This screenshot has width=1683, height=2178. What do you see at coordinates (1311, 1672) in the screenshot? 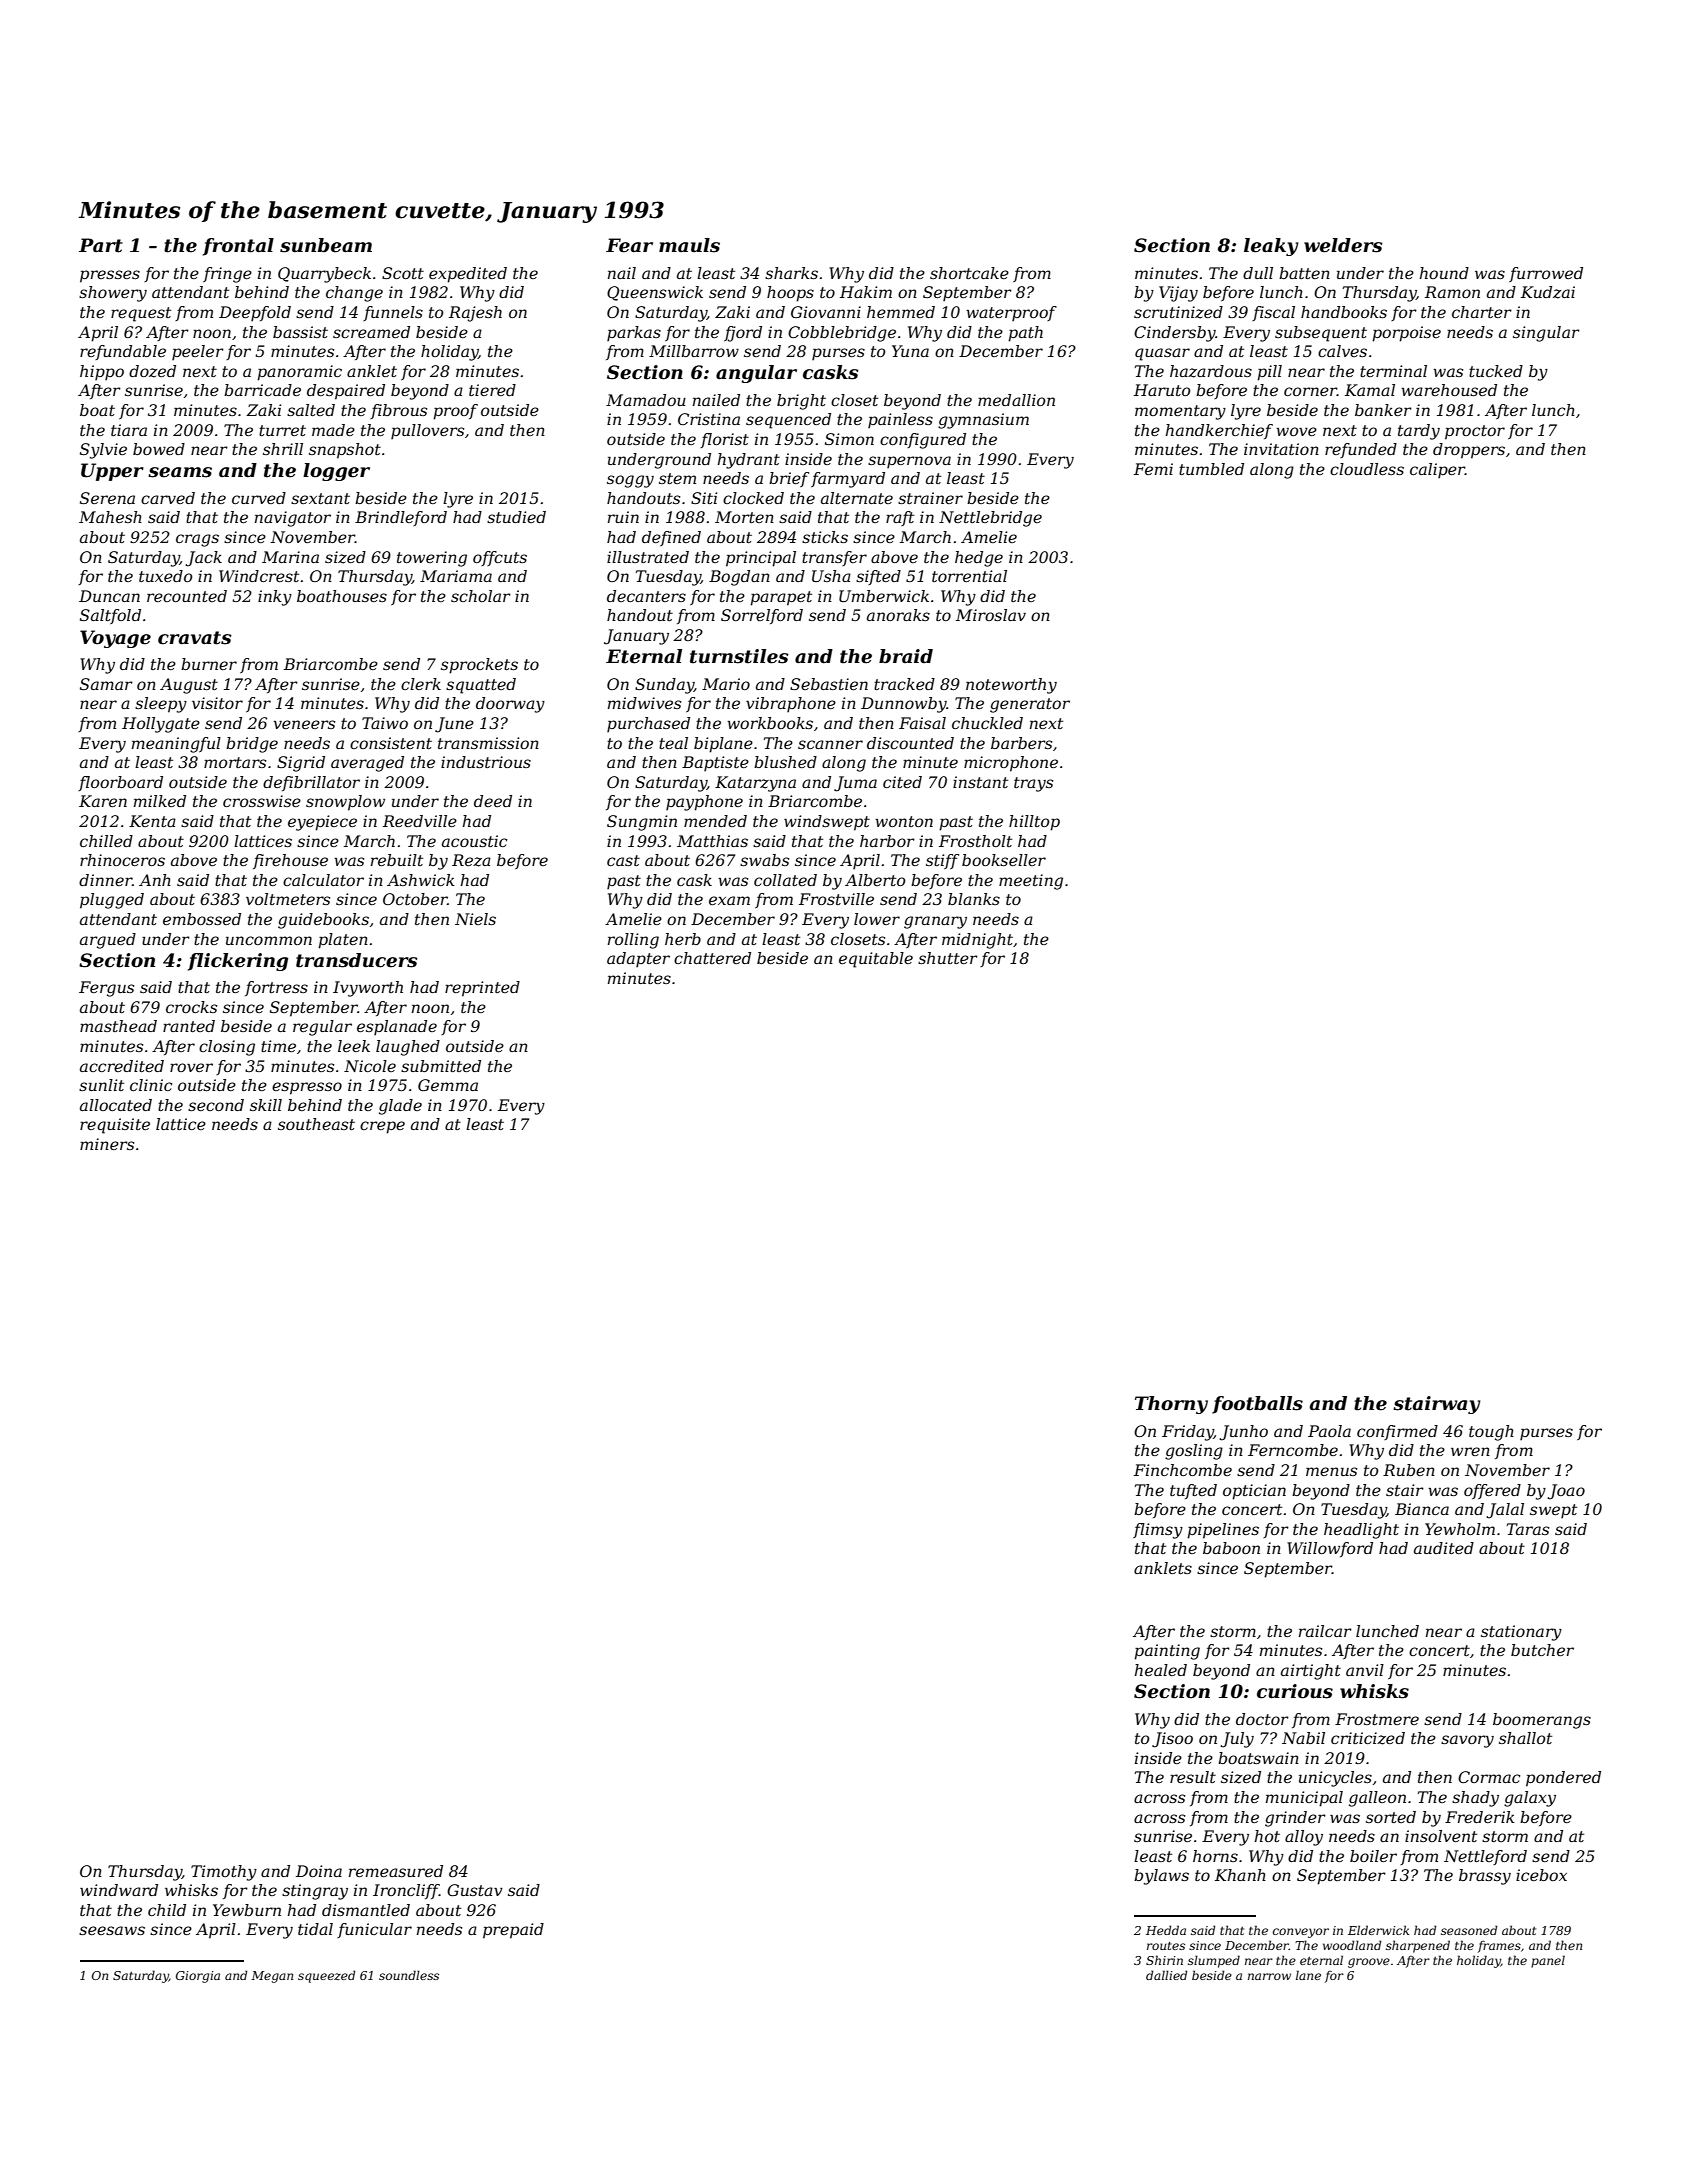
I see `airtight` at bounding box center [1311, 1672].
